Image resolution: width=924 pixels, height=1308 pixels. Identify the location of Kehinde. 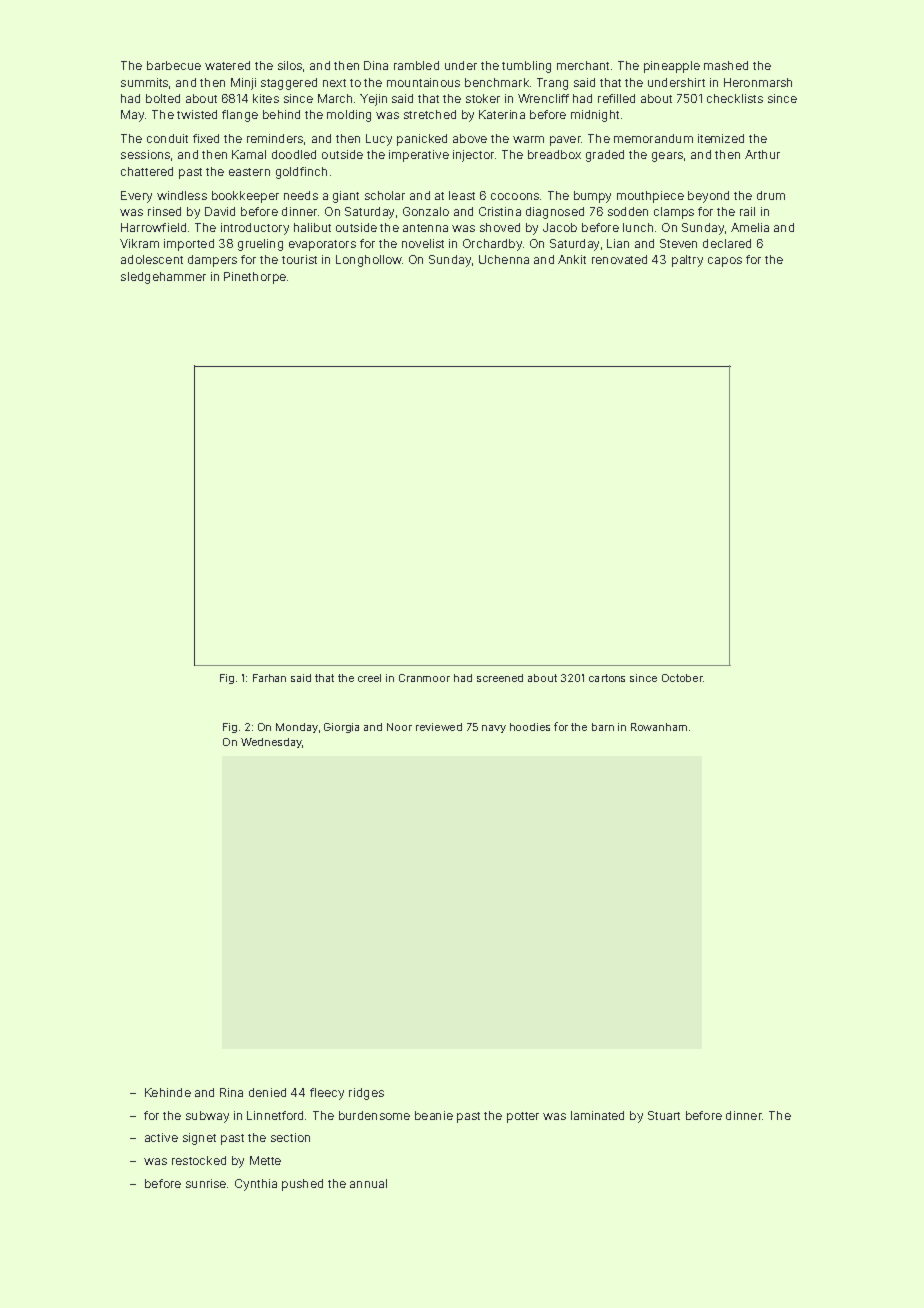
(168, 1092).
